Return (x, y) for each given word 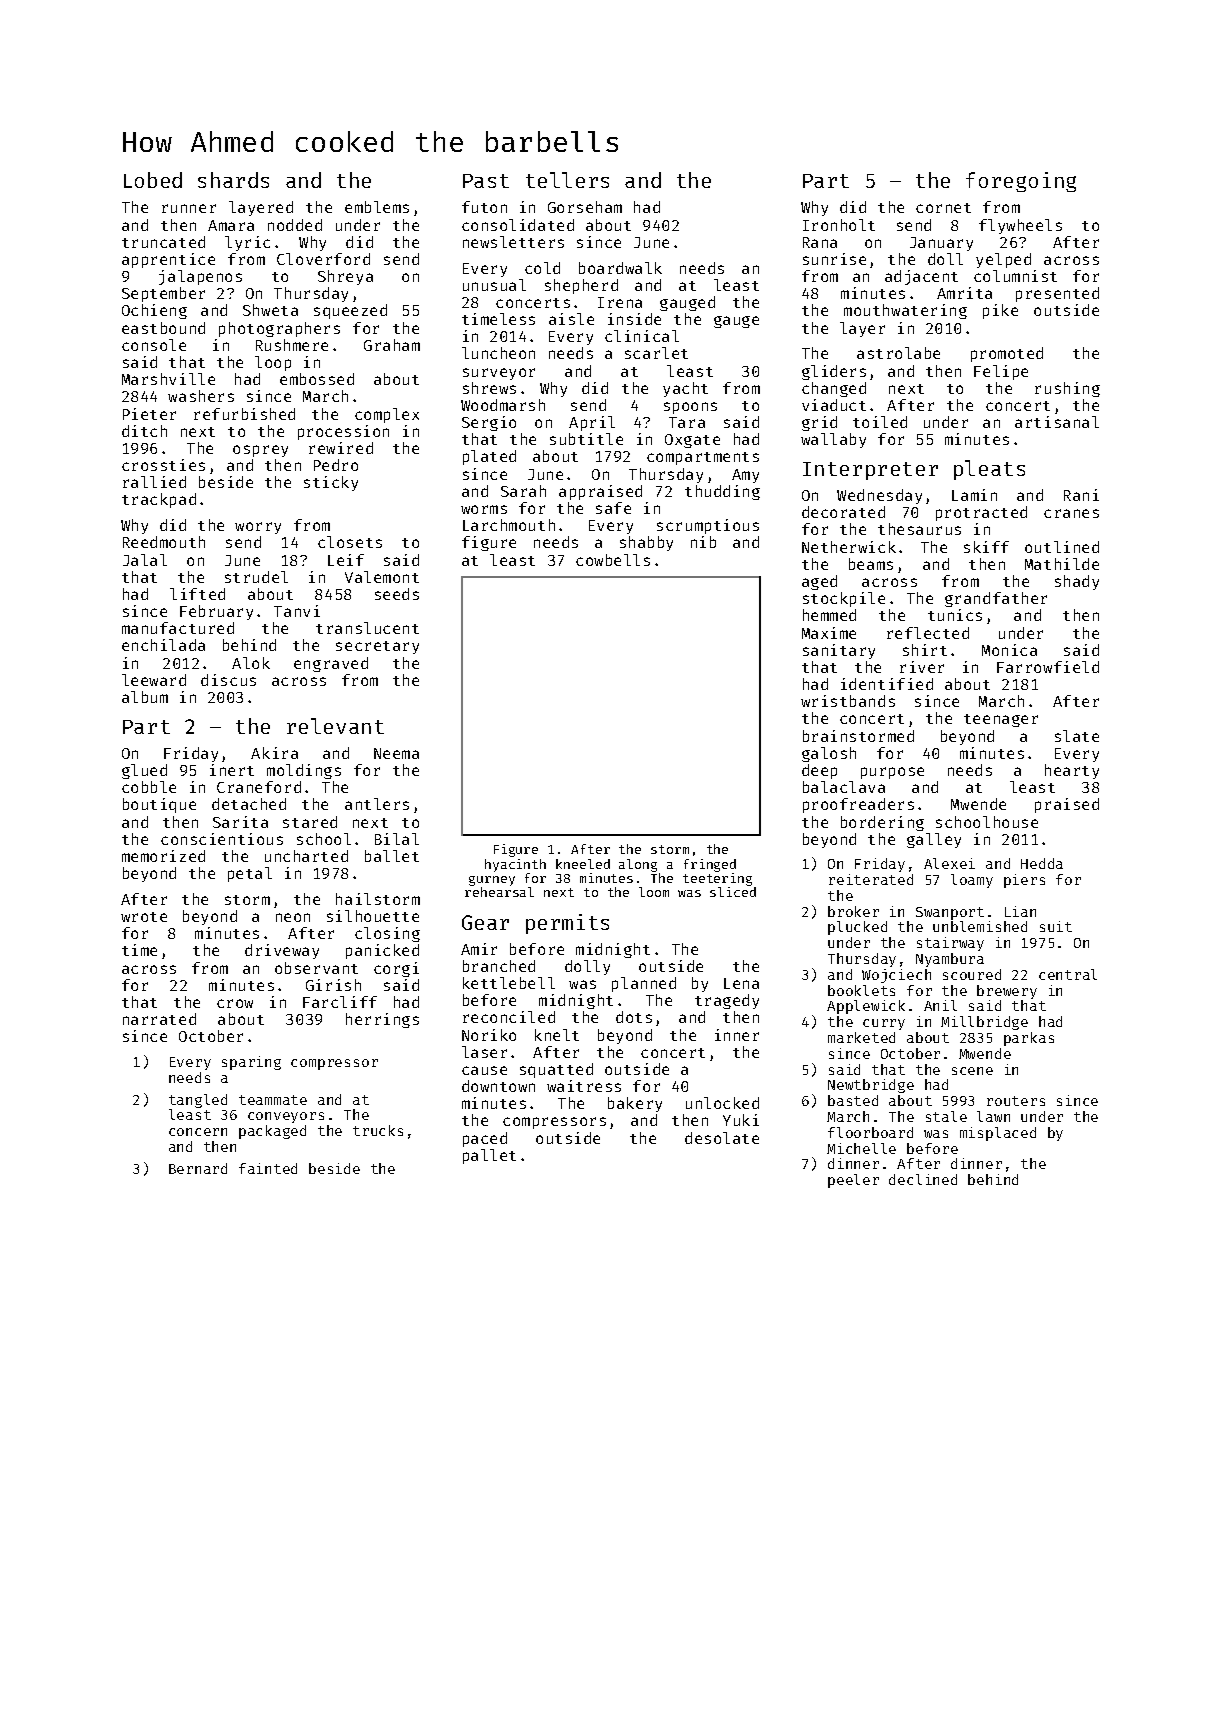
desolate (722, 1138)
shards (233, 180)
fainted (268, 1168)
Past (486, 181)
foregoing (1021, 182)
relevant (335, 726)
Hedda (1042, 863)
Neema (396, 753)
